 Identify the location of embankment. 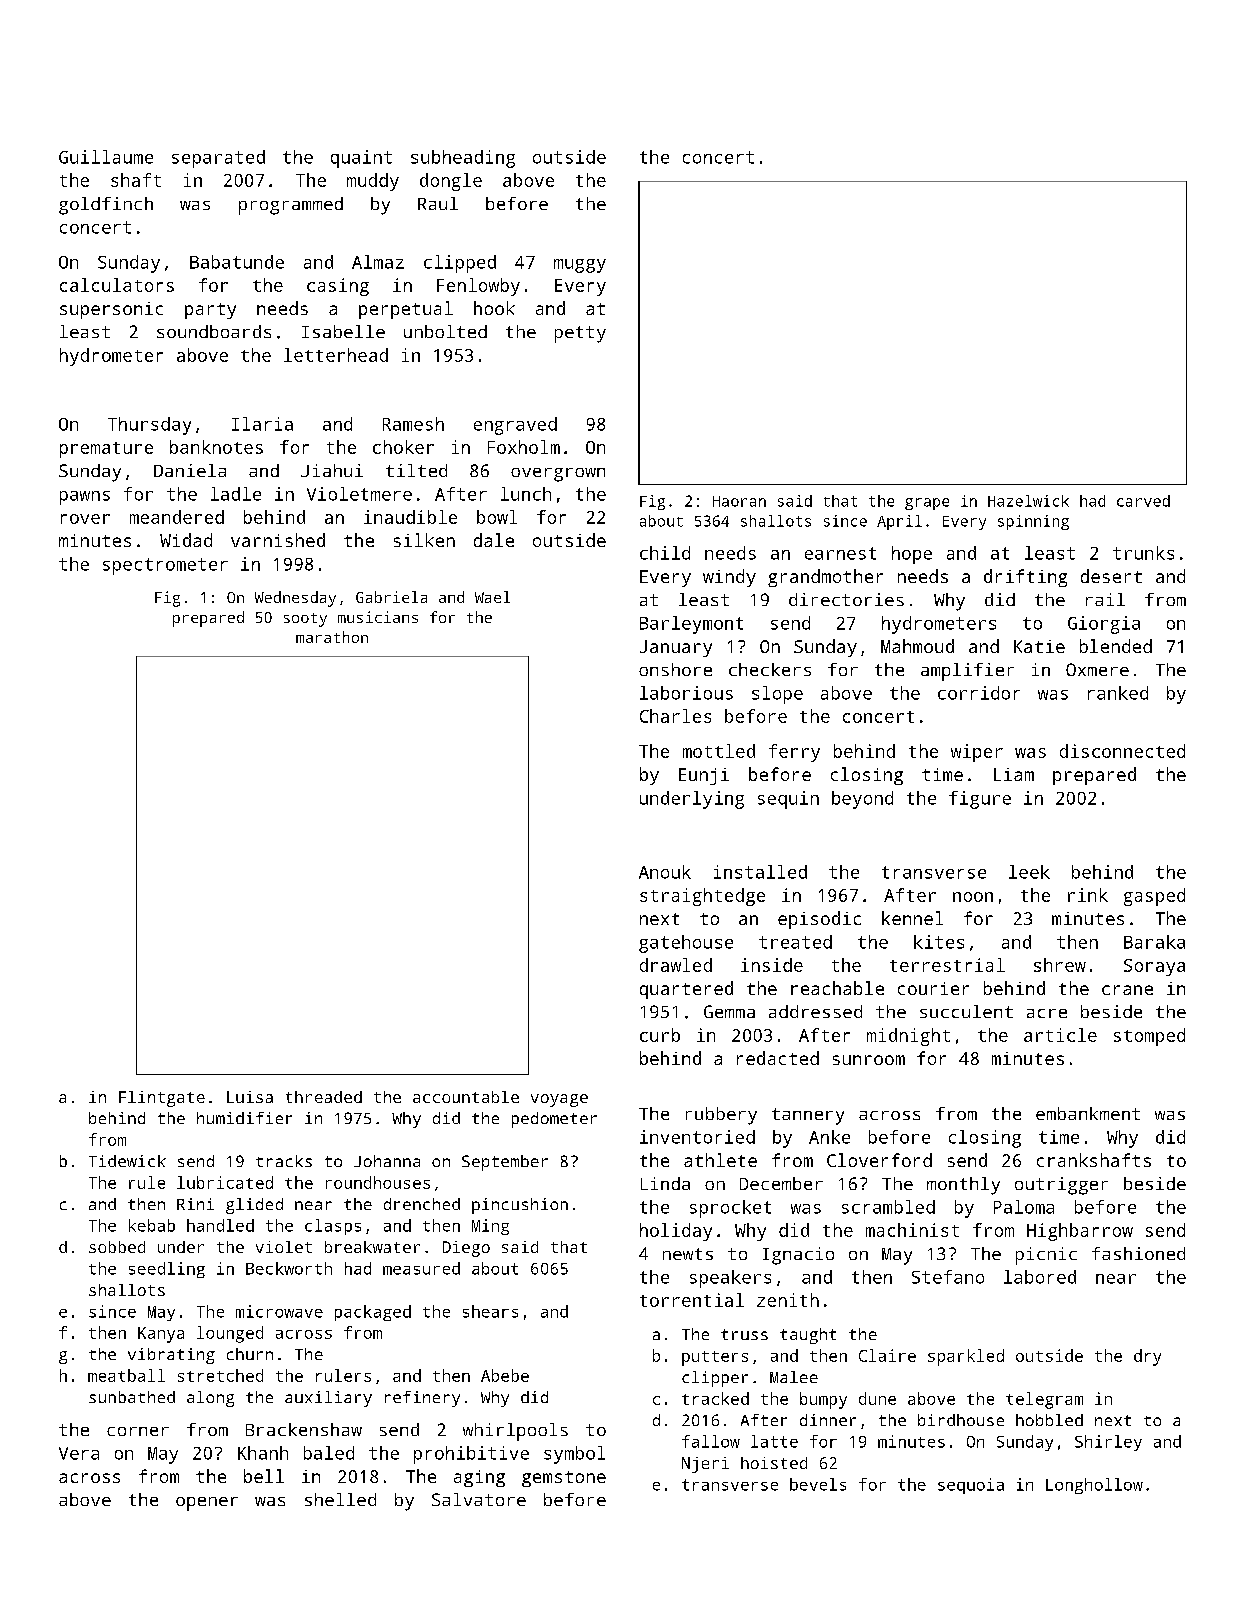
(1088, 1113).
